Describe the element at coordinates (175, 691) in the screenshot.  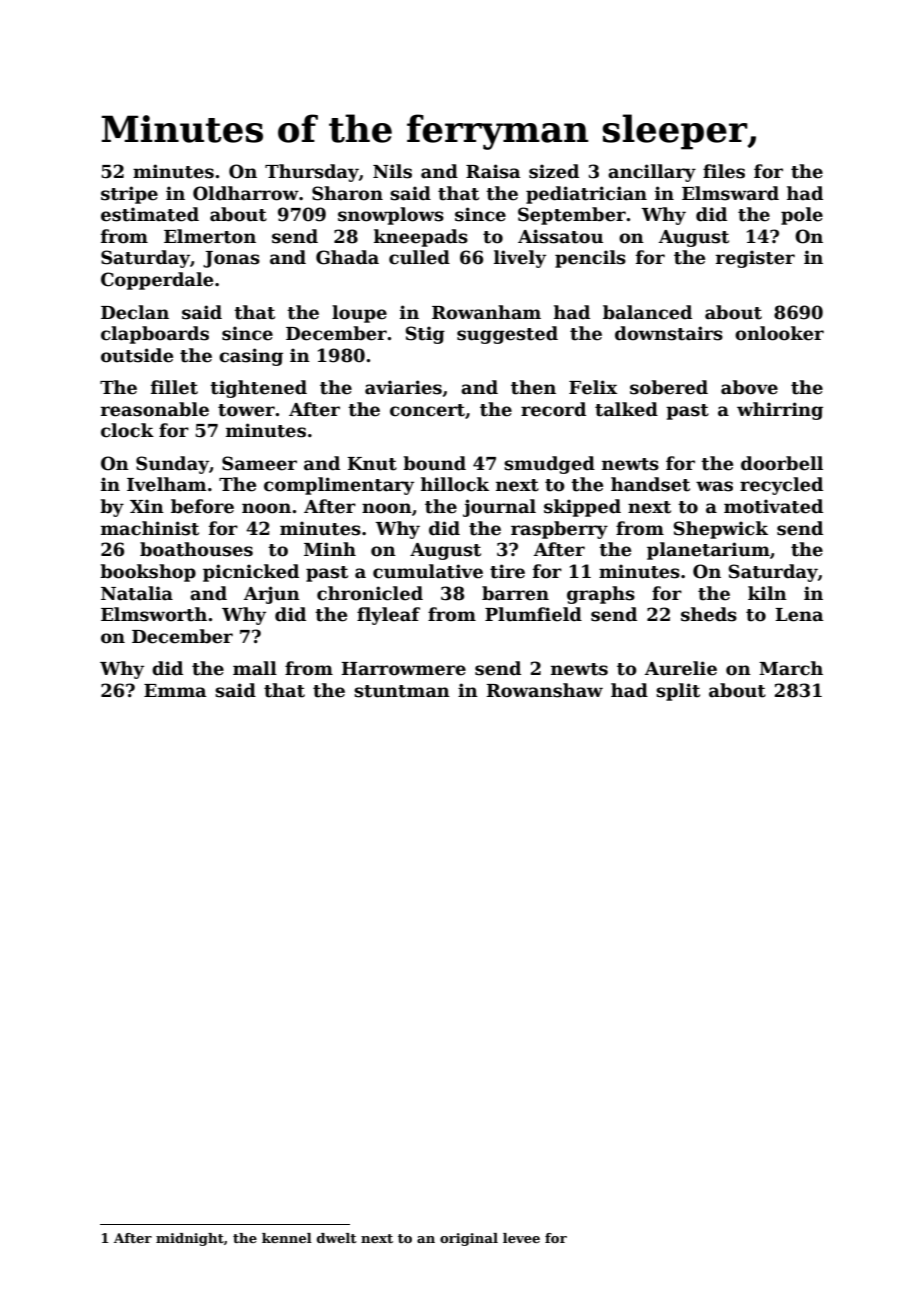
I see `Emma` at that location.
